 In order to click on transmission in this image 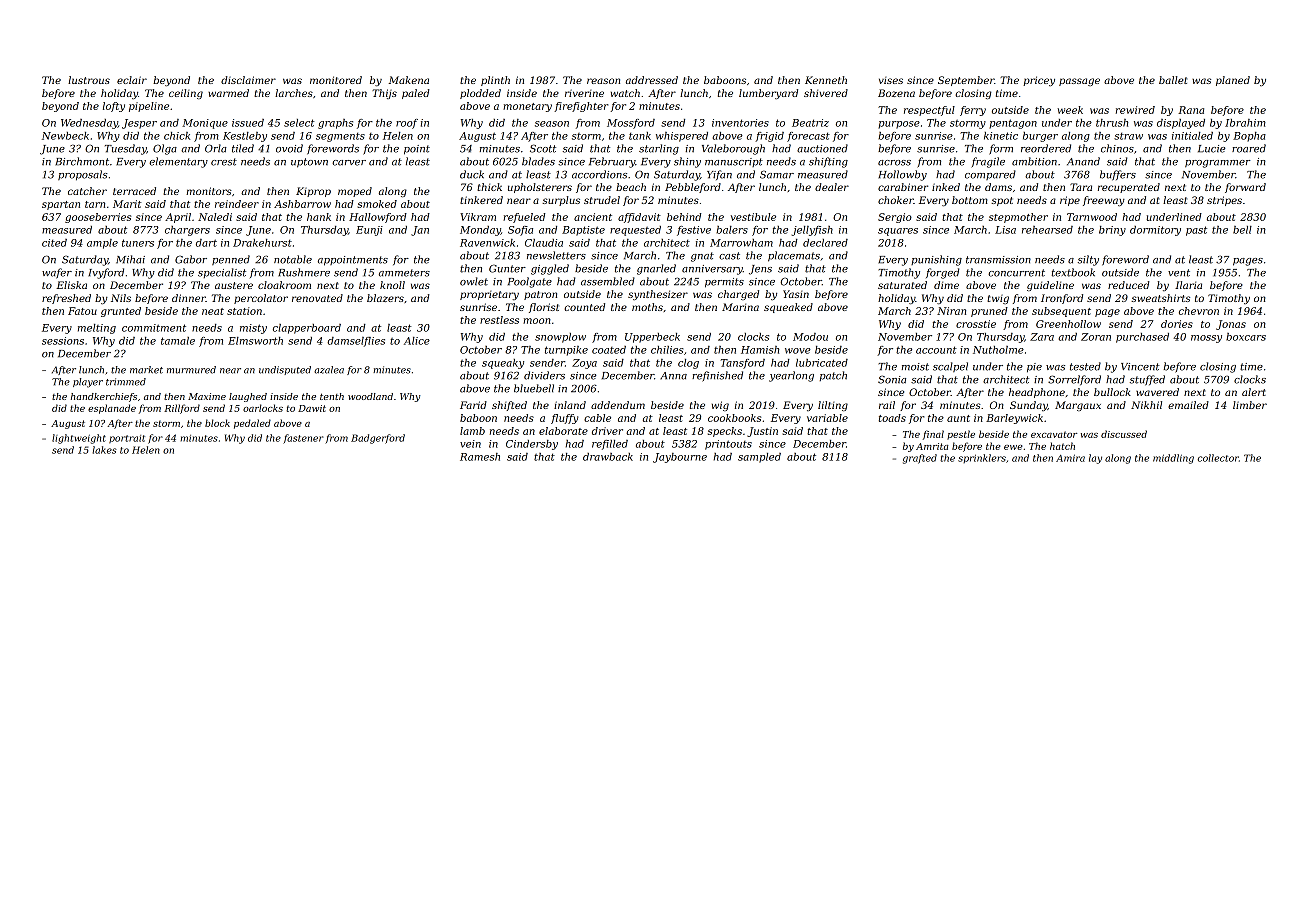, I will do `click(998, 260)`.
